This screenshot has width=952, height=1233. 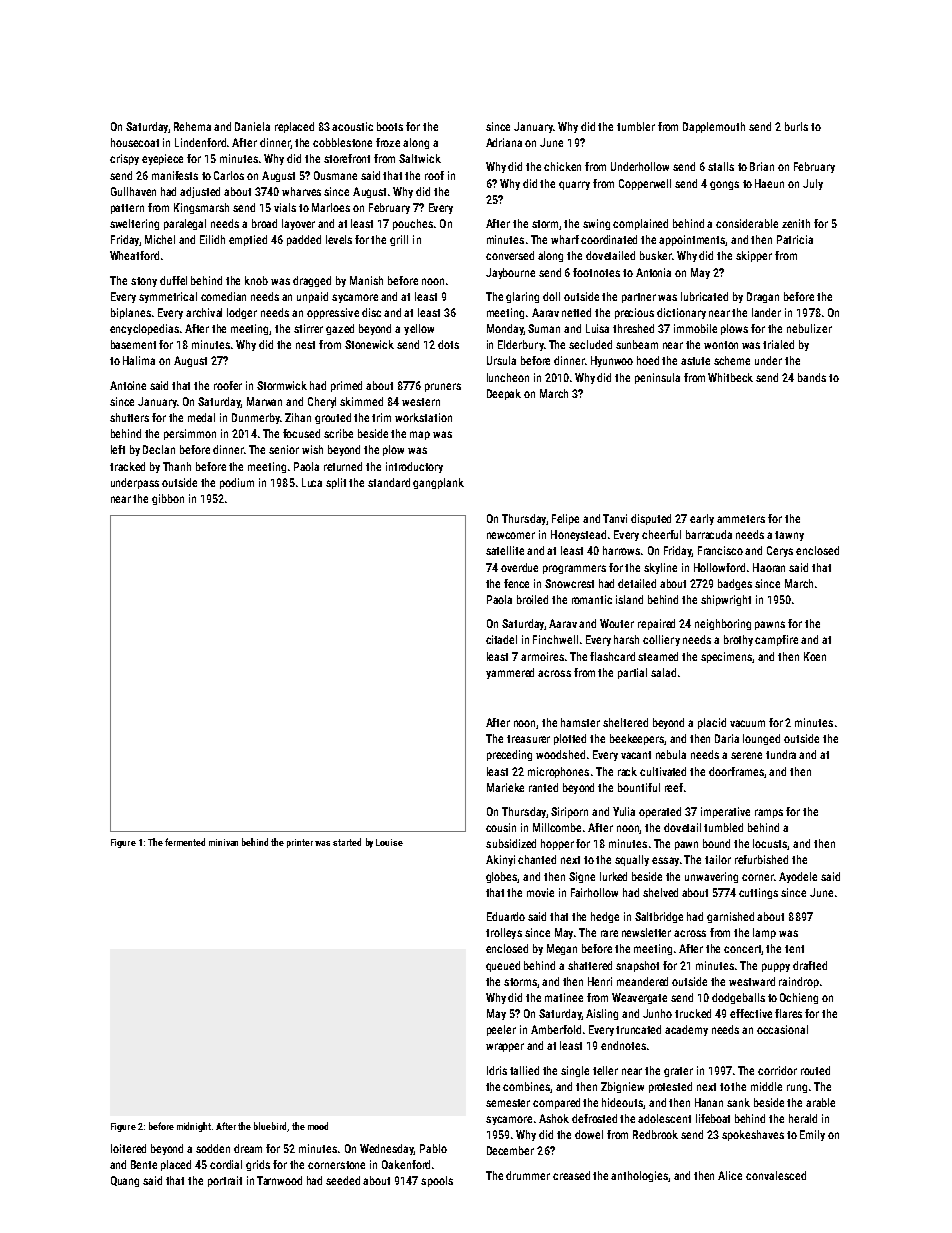 I want to click on encyclopedias, so click(x=144, y=329).
